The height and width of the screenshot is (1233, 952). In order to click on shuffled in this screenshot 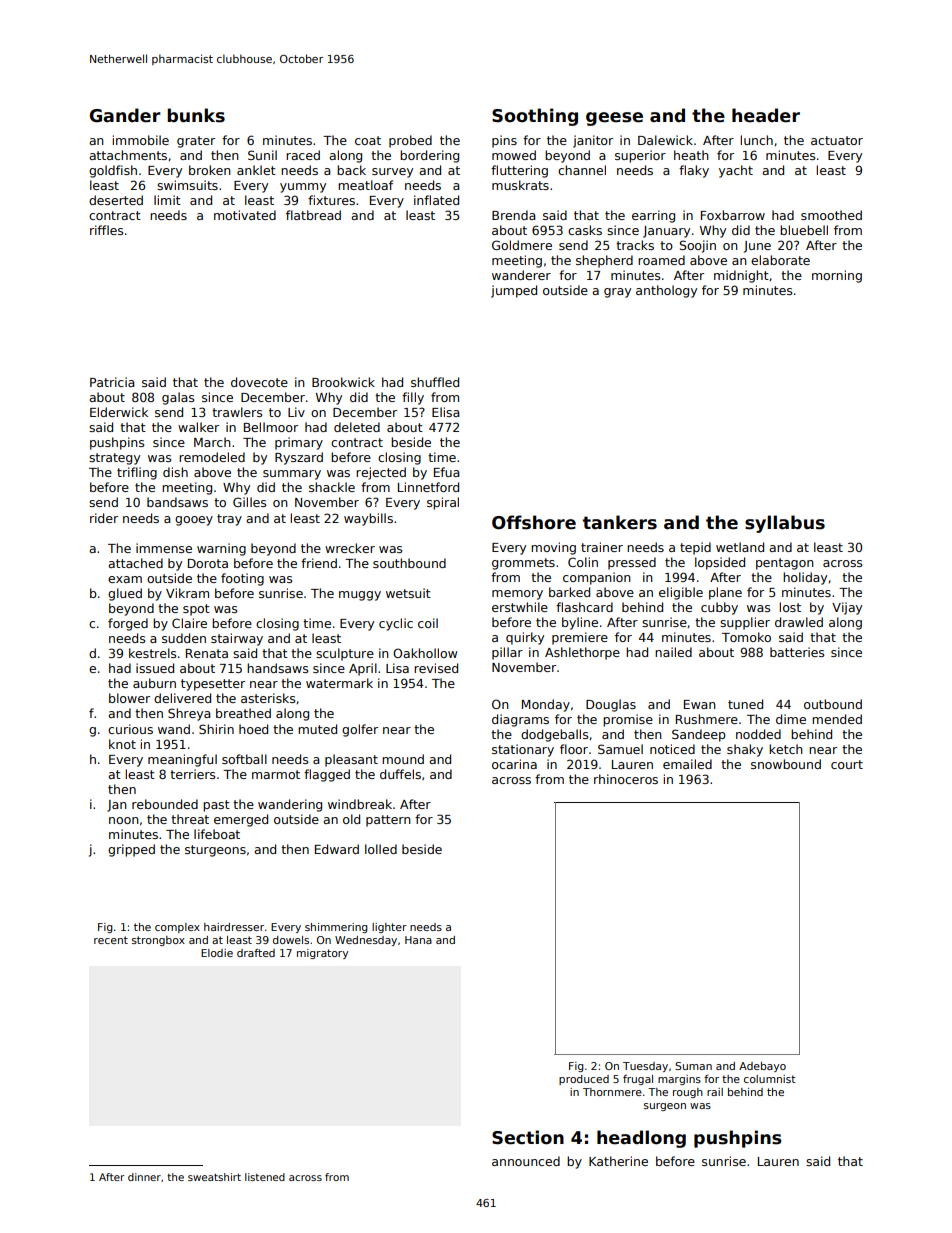, I will do `click(435, 382)`.
